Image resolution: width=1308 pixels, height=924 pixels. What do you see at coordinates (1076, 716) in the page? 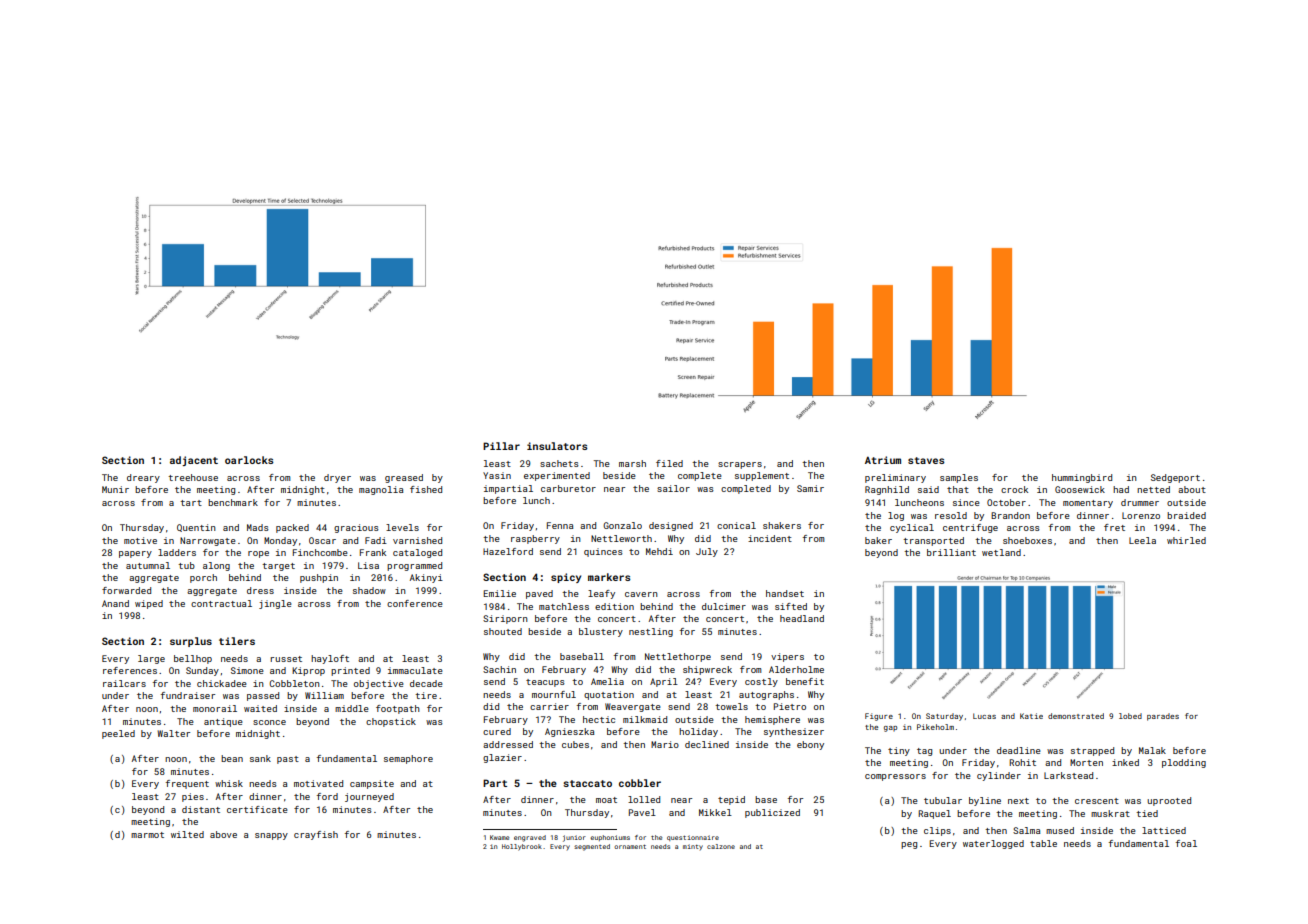
I see `demonstrated` at bounding box center [1076, 716].
